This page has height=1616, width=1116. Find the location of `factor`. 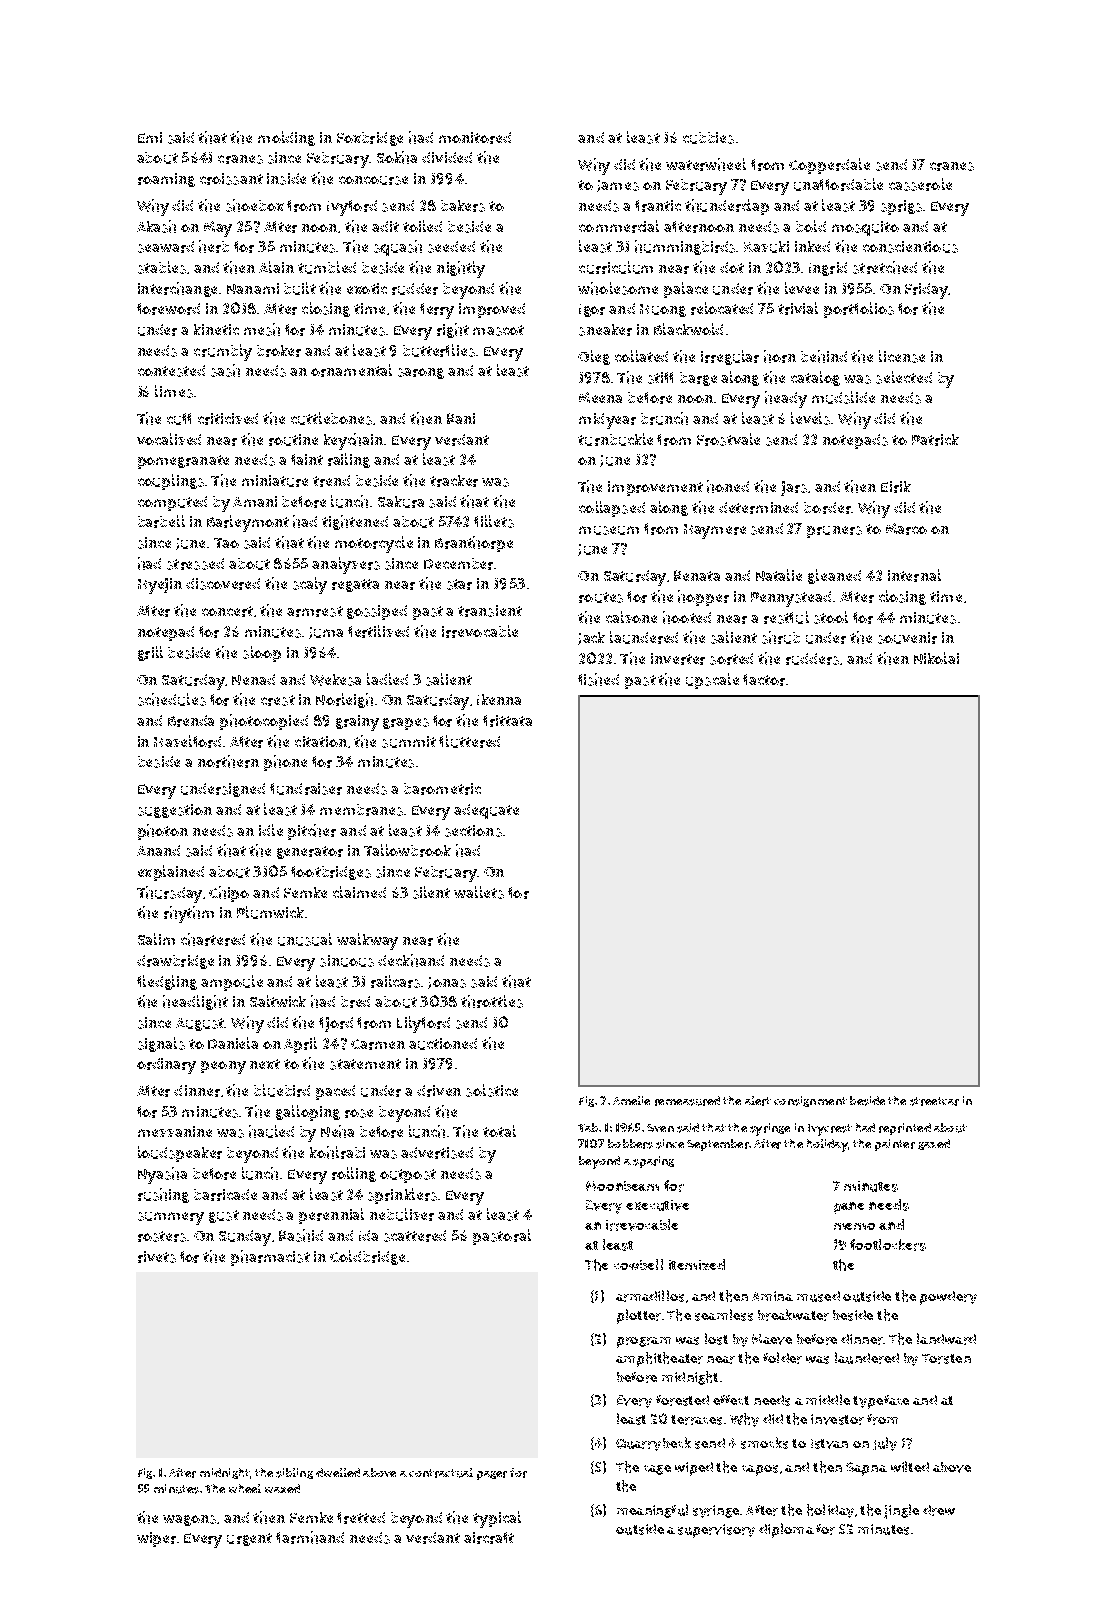

factor is located at coordinates (764, 680).
